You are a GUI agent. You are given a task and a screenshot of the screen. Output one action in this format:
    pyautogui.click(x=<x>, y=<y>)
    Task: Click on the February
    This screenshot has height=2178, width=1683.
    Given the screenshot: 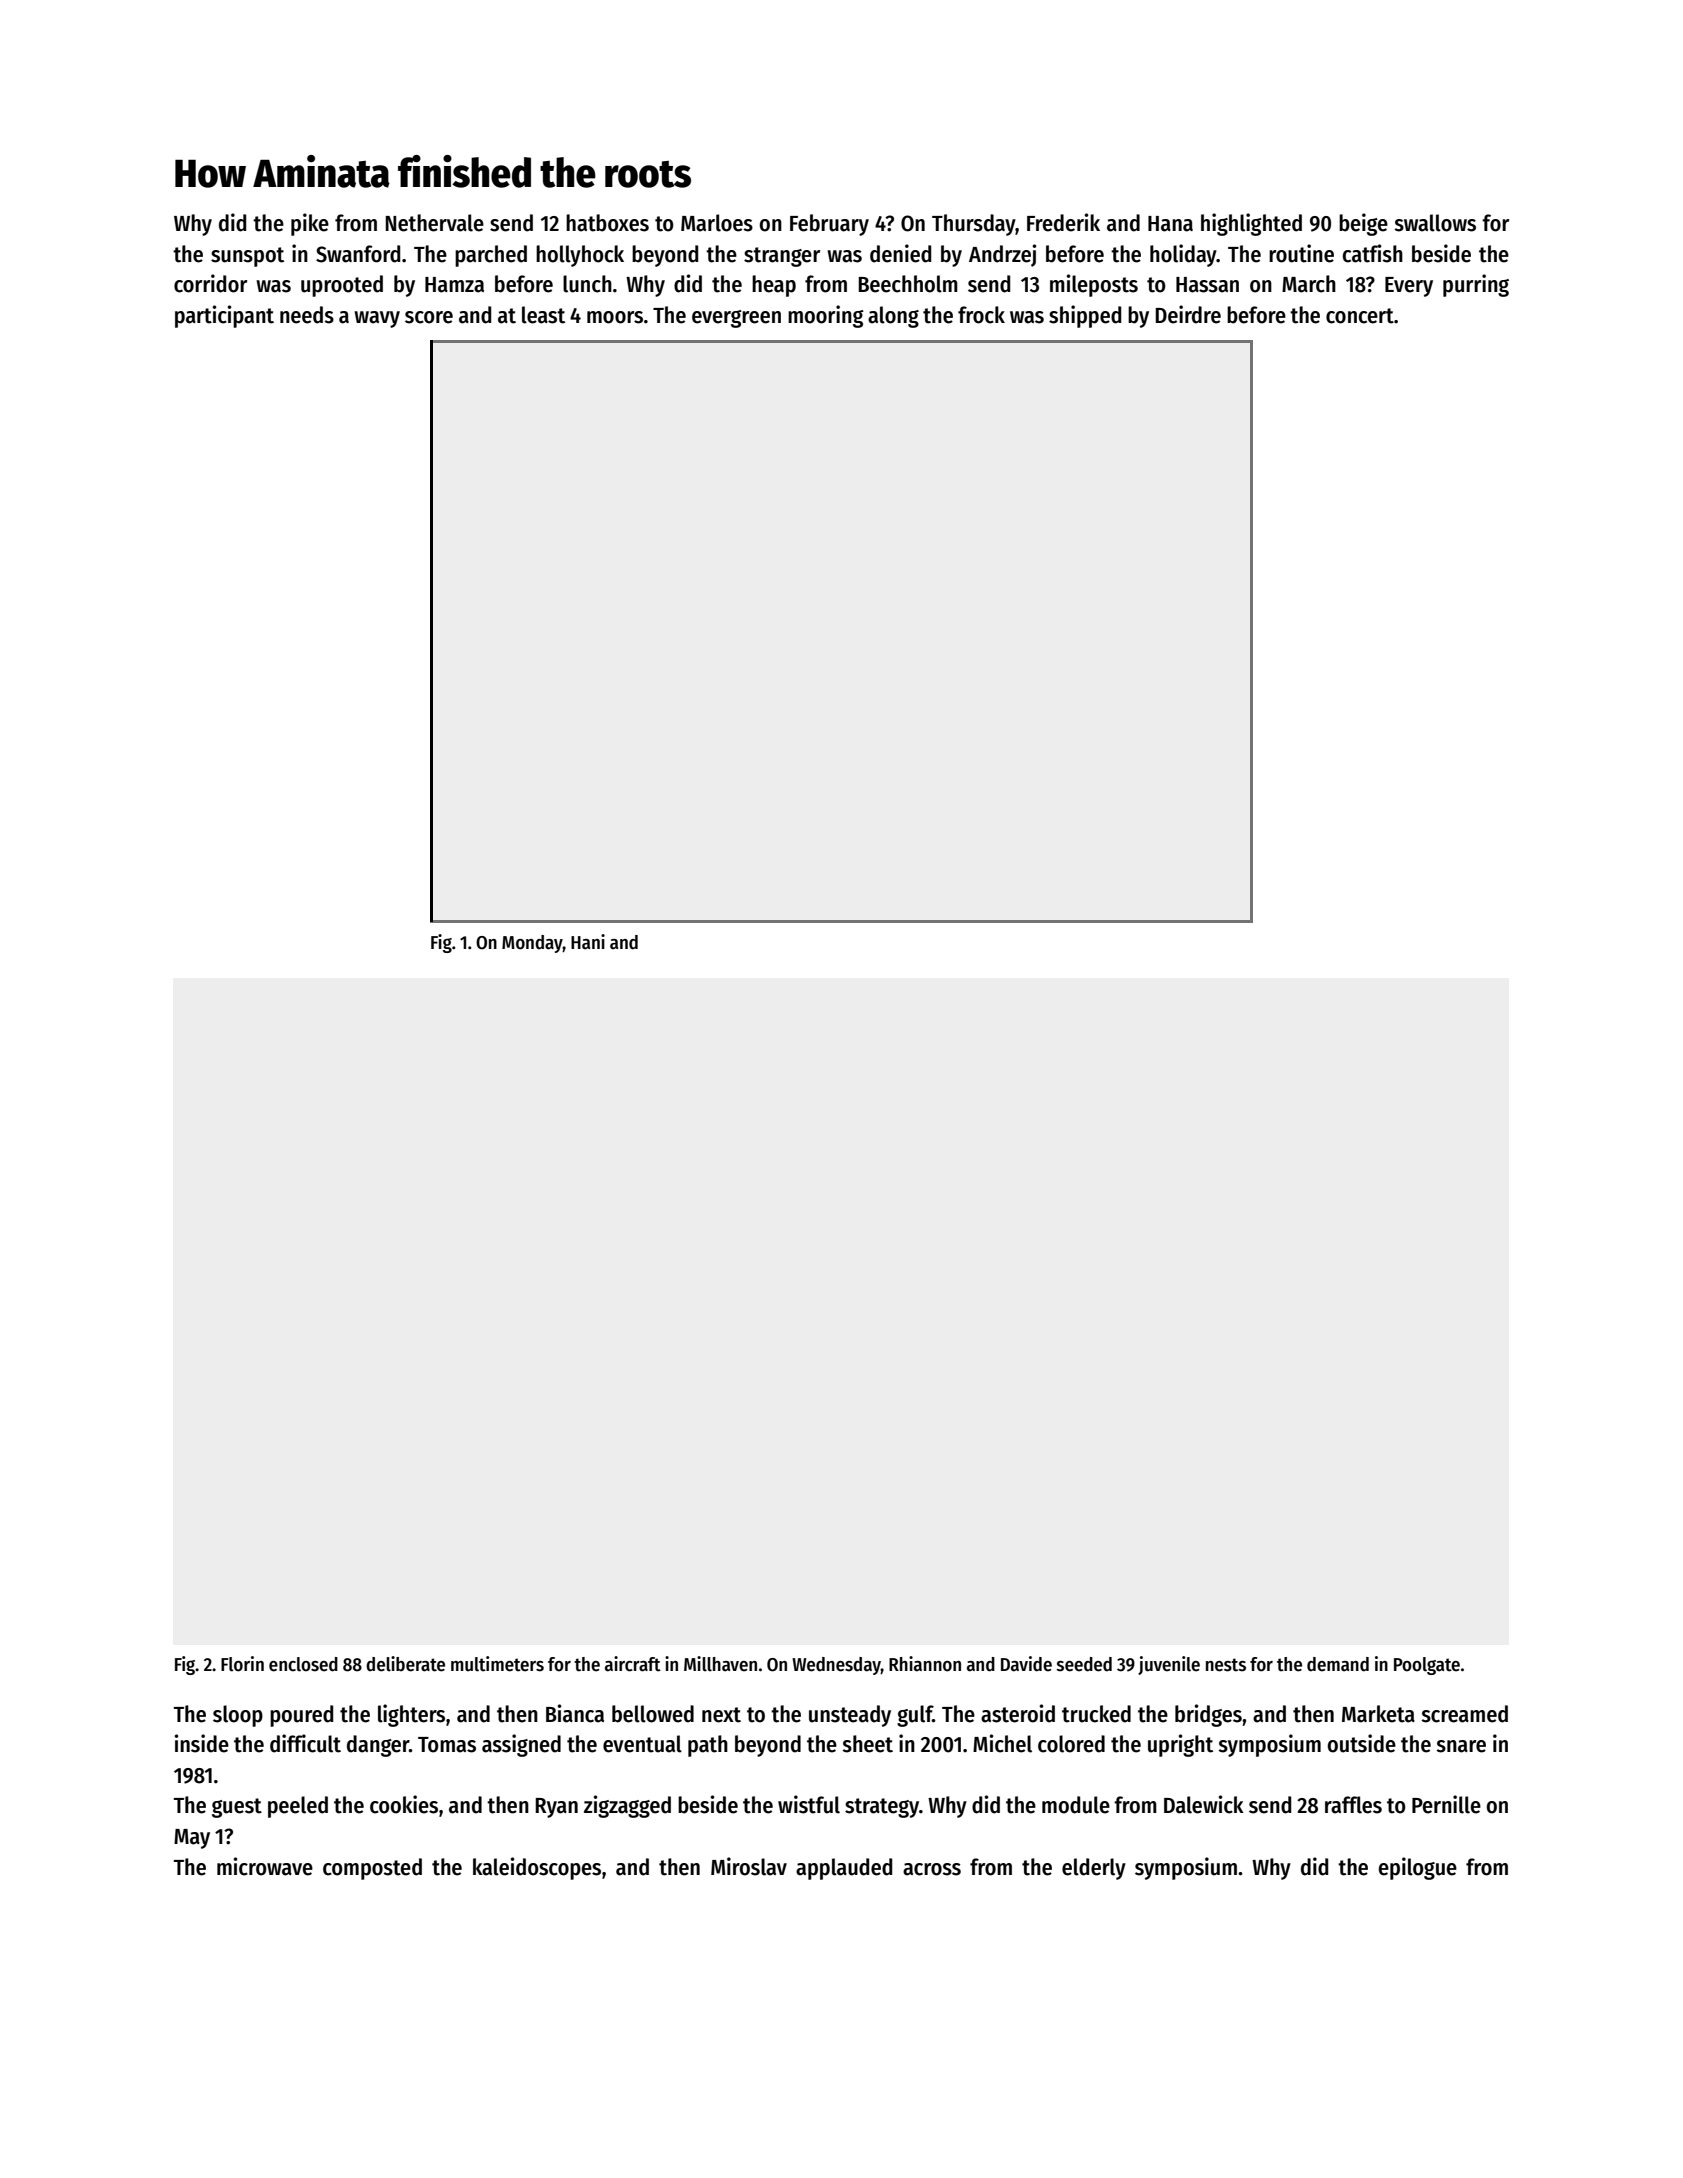 What is the action you would take?
    pyautogui.click(x=829, y=225)
